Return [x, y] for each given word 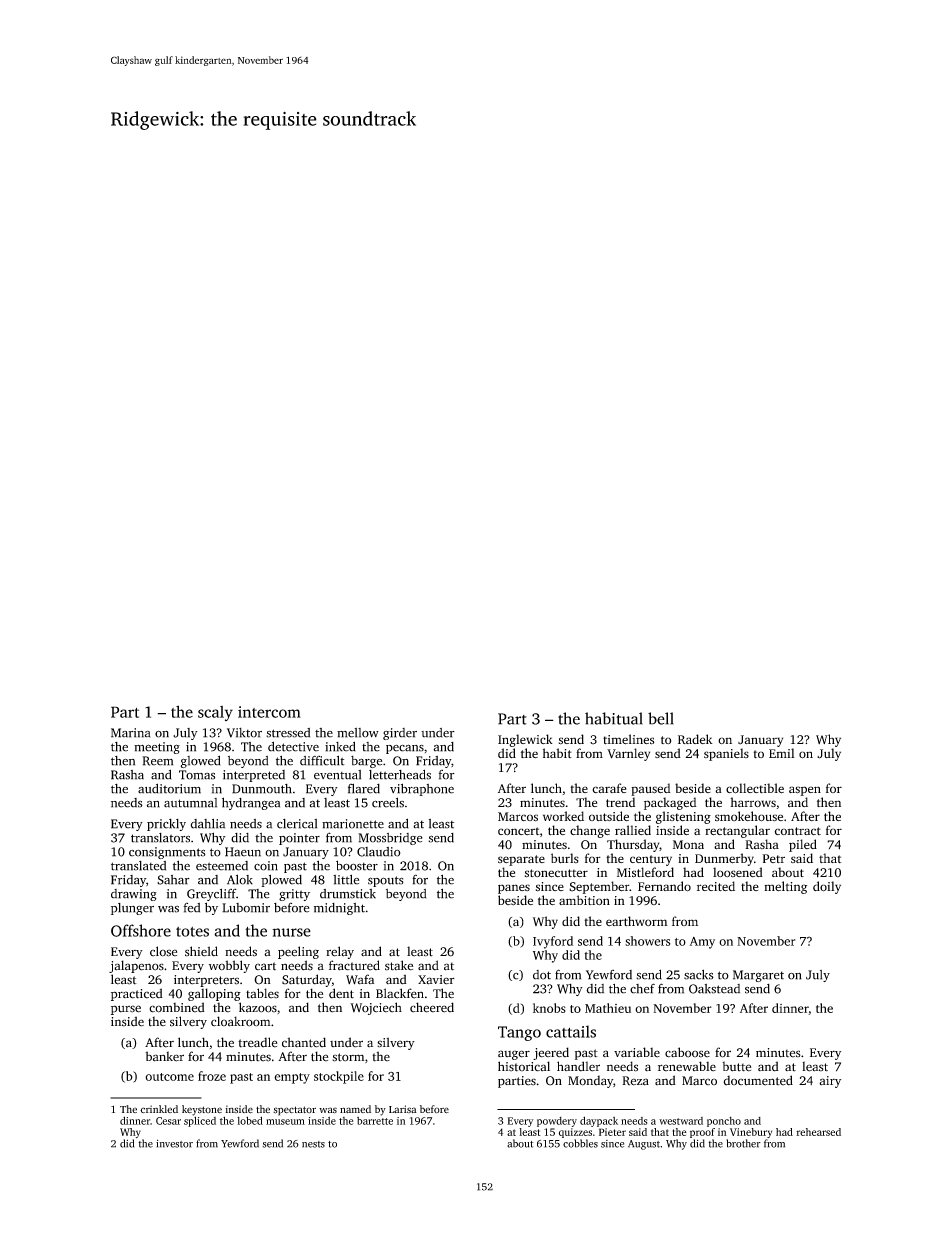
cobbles [580, 1143]
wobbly [229, 966]
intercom [269, 712]
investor [174, 1144]
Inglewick [525, 740]
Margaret [758, 976]
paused [651, 789]
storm [348, 1057]
